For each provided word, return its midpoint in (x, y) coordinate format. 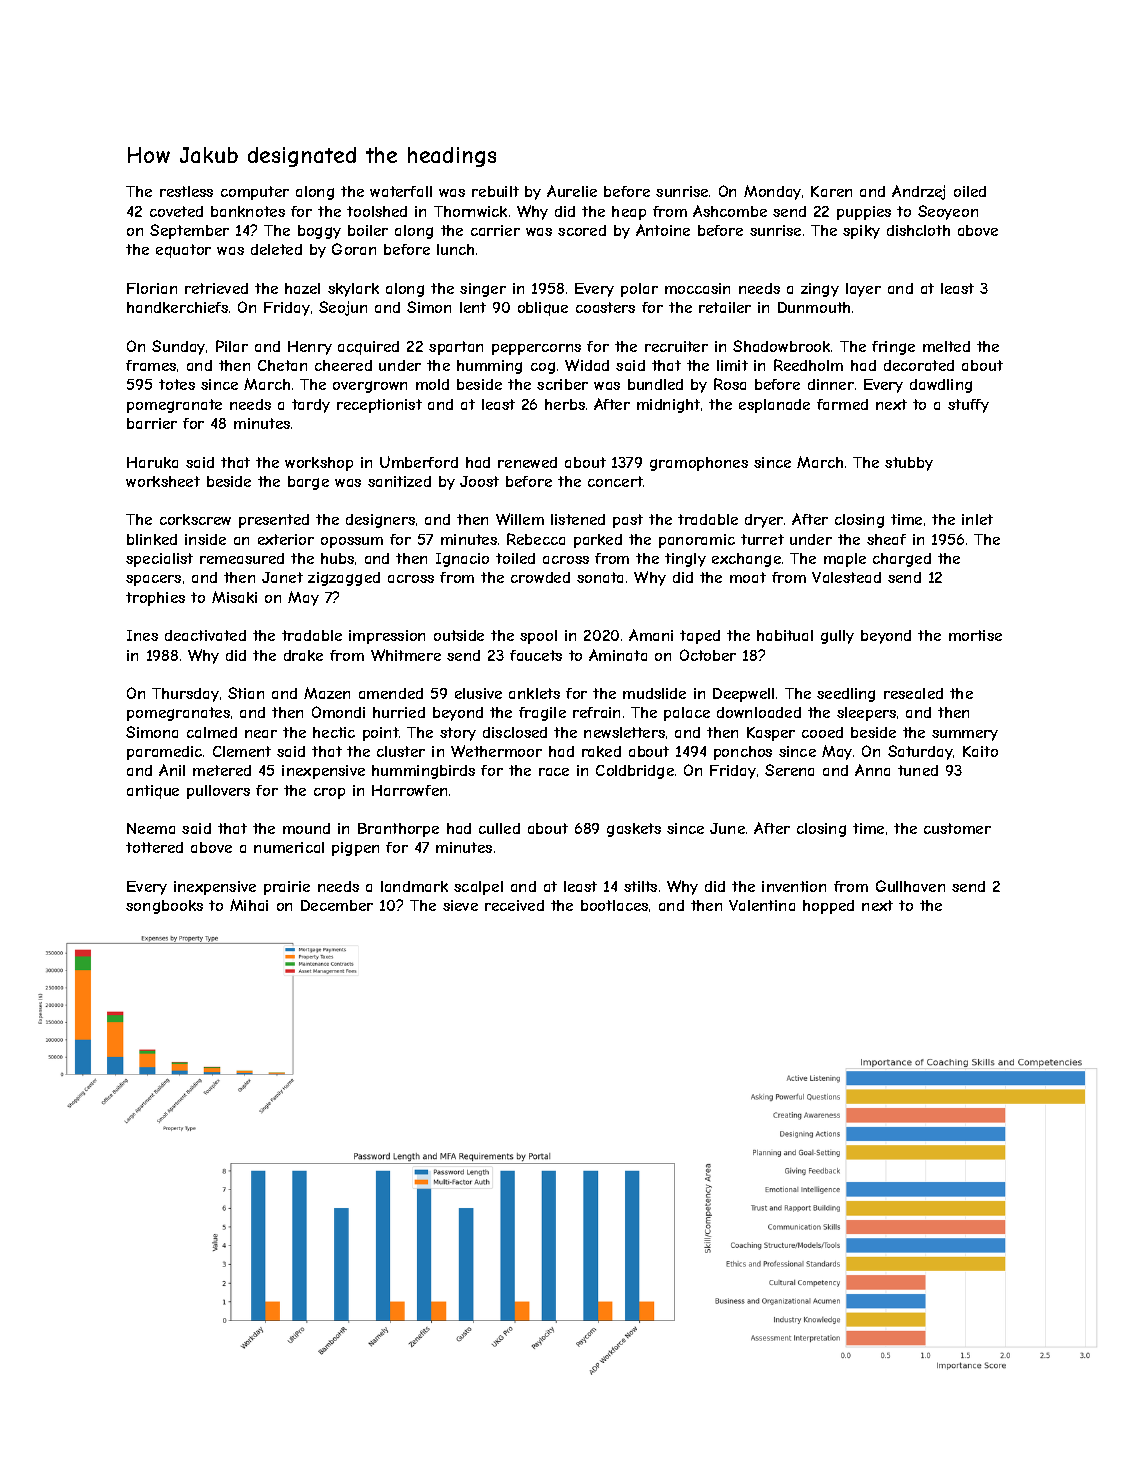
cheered (343, 365)
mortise (975, 635)
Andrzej (918, 192)
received (514, 905)
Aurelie (572, 191)
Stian (246, 693)
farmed (842, 404)
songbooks (164, 907)
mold (432, 384)
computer (255, 193)
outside (459, 635)
